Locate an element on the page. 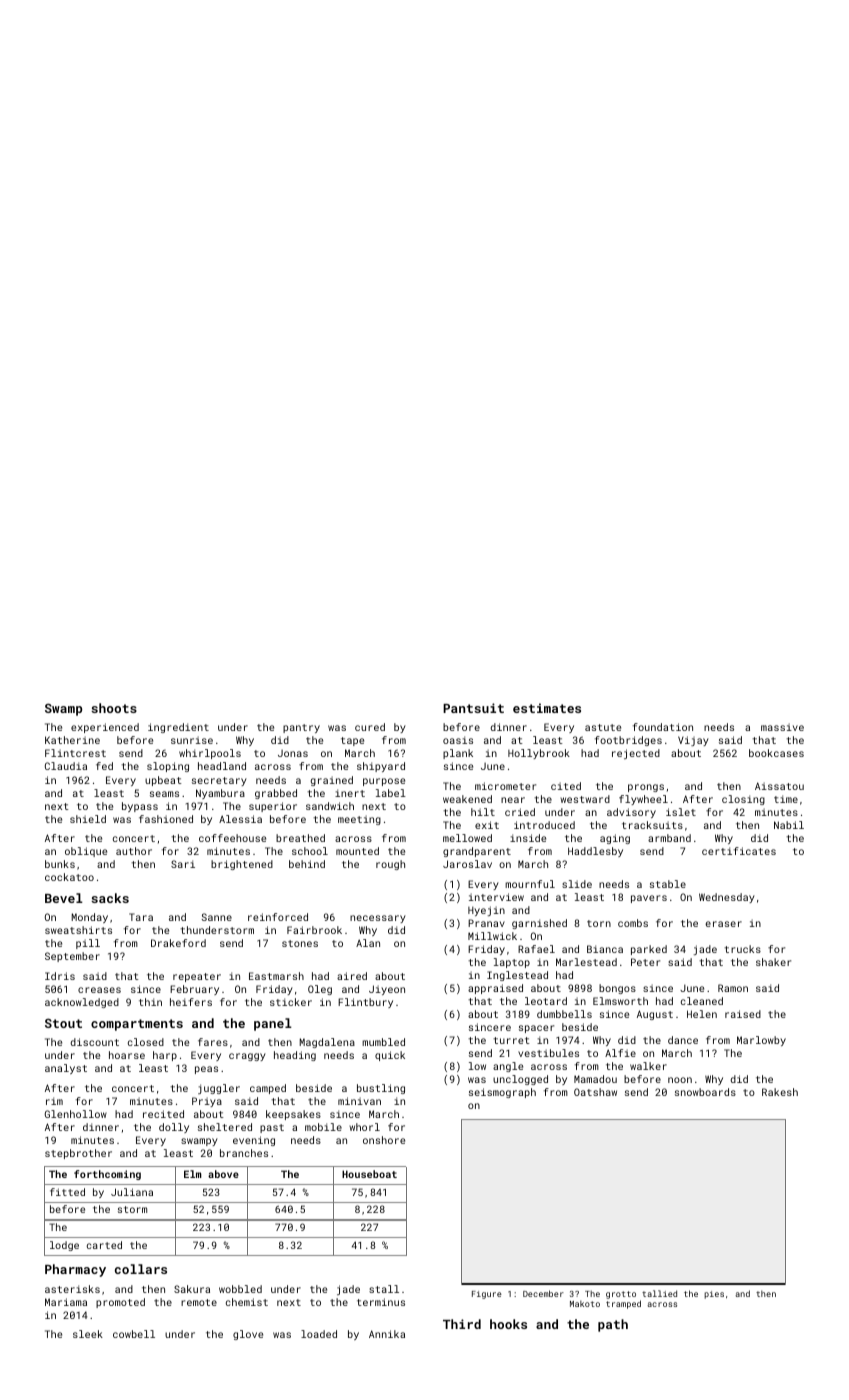  massive is located at coordinates (782, 727).
